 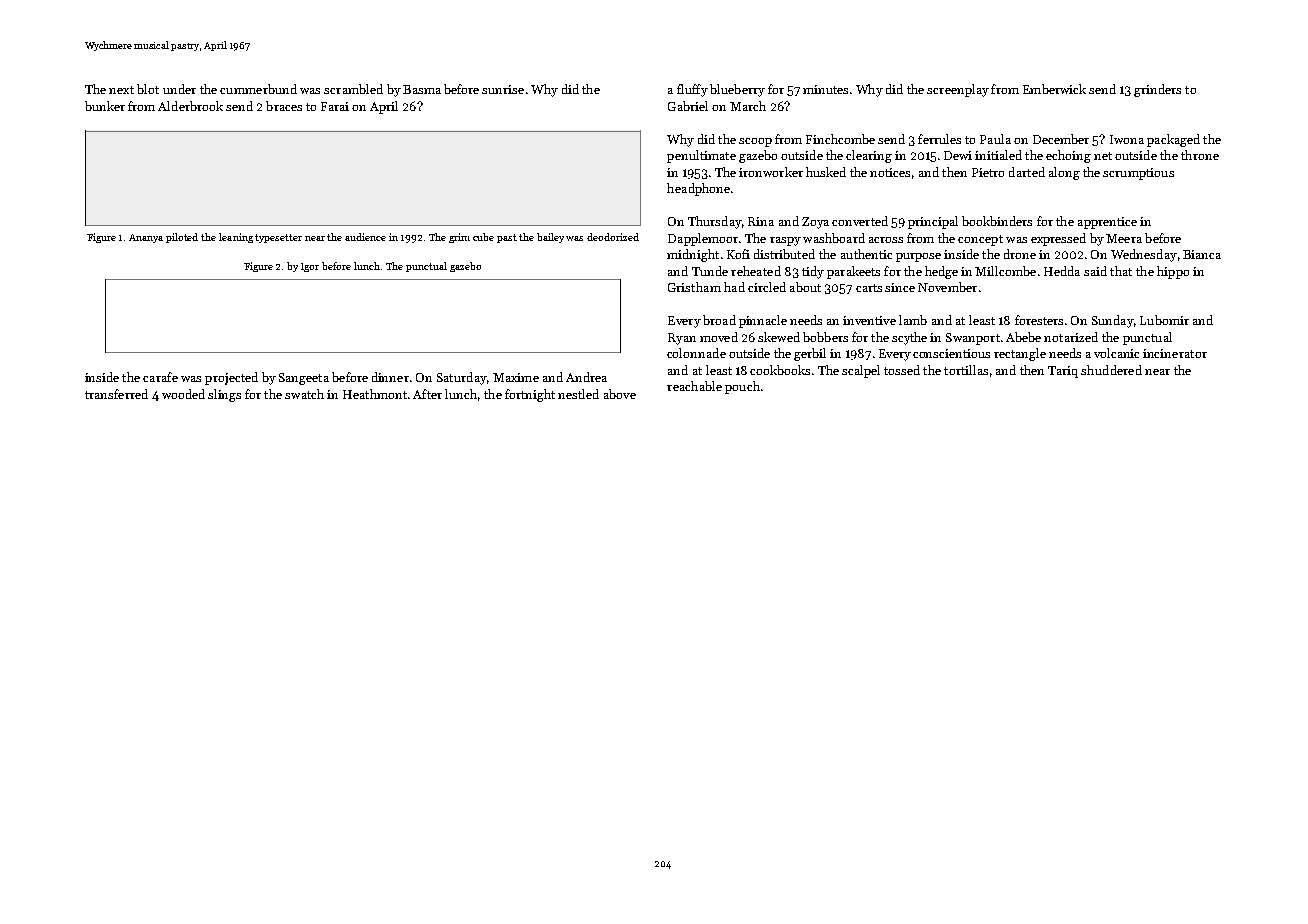 I want to click on Emberwick, so click(x=1054, y=89).
